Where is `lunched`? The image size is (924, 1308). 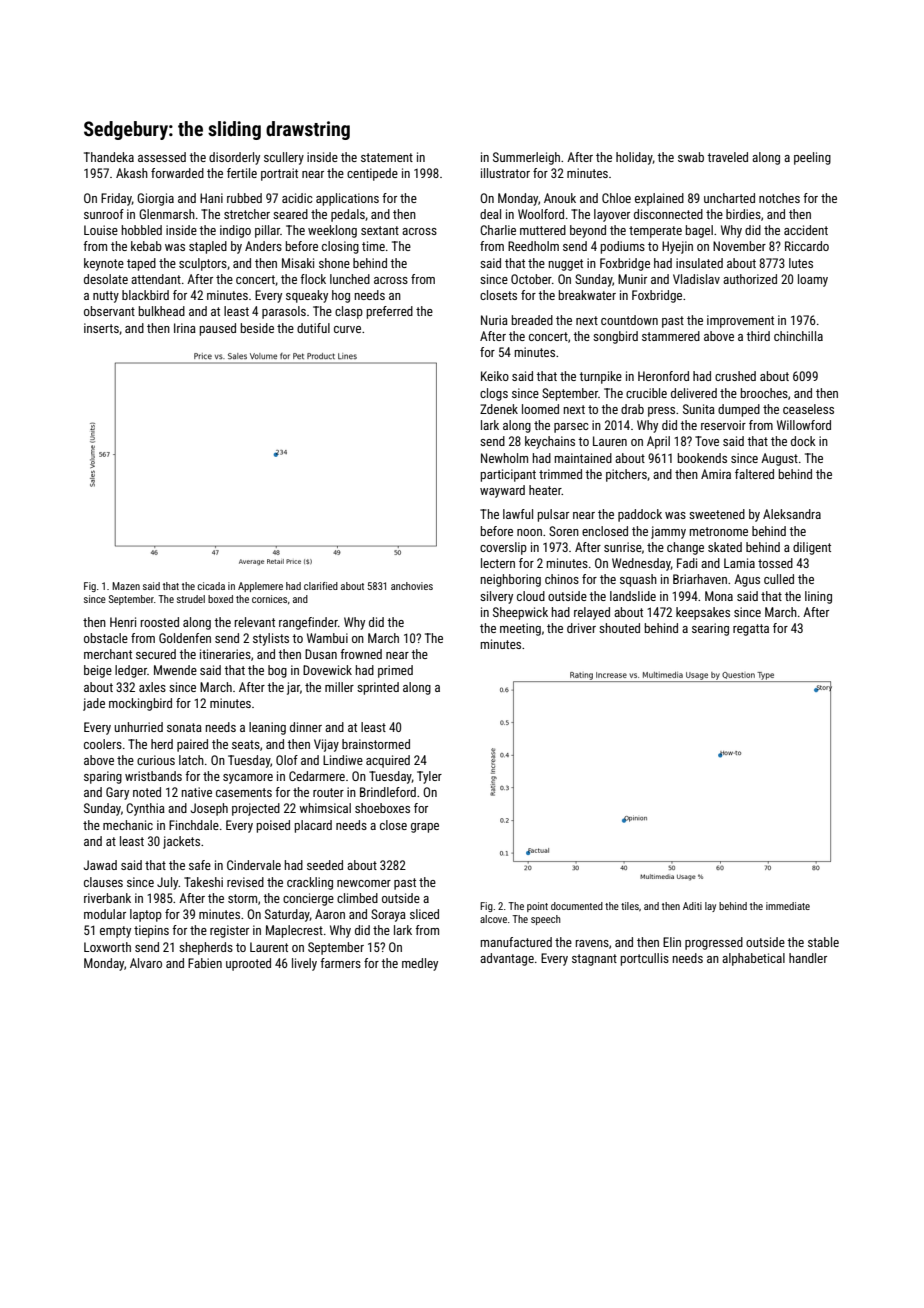 lunched is located at coordinates (350, 279).
